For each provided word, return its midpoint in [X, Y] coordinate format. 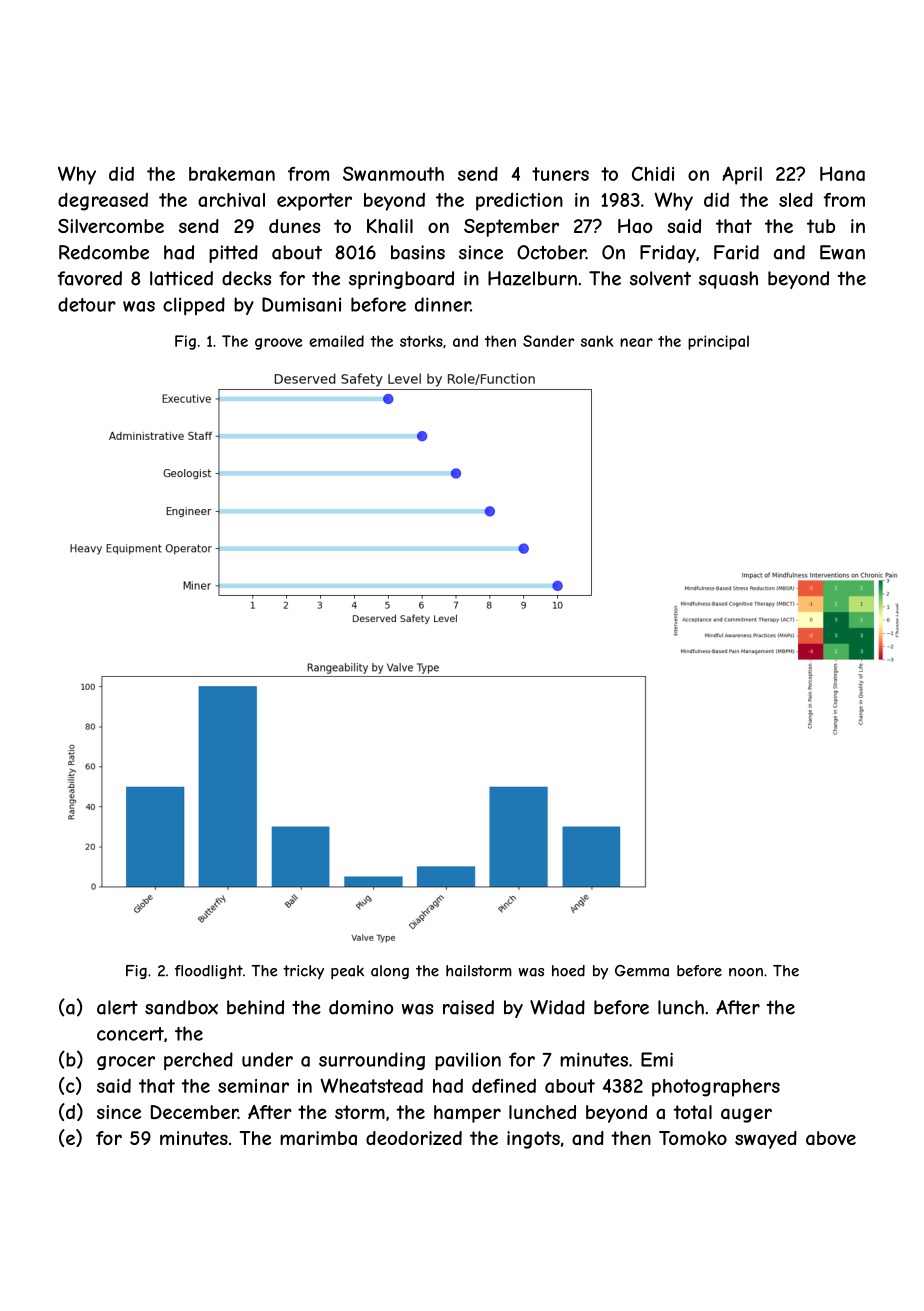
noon [746, 972]
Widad [557, 1007]
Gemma [642, 971]
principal [718, 342]
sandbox [181, 1007]
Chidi [653, 173]
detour [87, 304]
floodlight [209, 972]
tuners [560, 174]
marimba [318, 1138]
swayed [766, 1140]
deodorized [414, 1138]
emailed [336, 341]
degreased [103, 201]
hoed [568, 971]
